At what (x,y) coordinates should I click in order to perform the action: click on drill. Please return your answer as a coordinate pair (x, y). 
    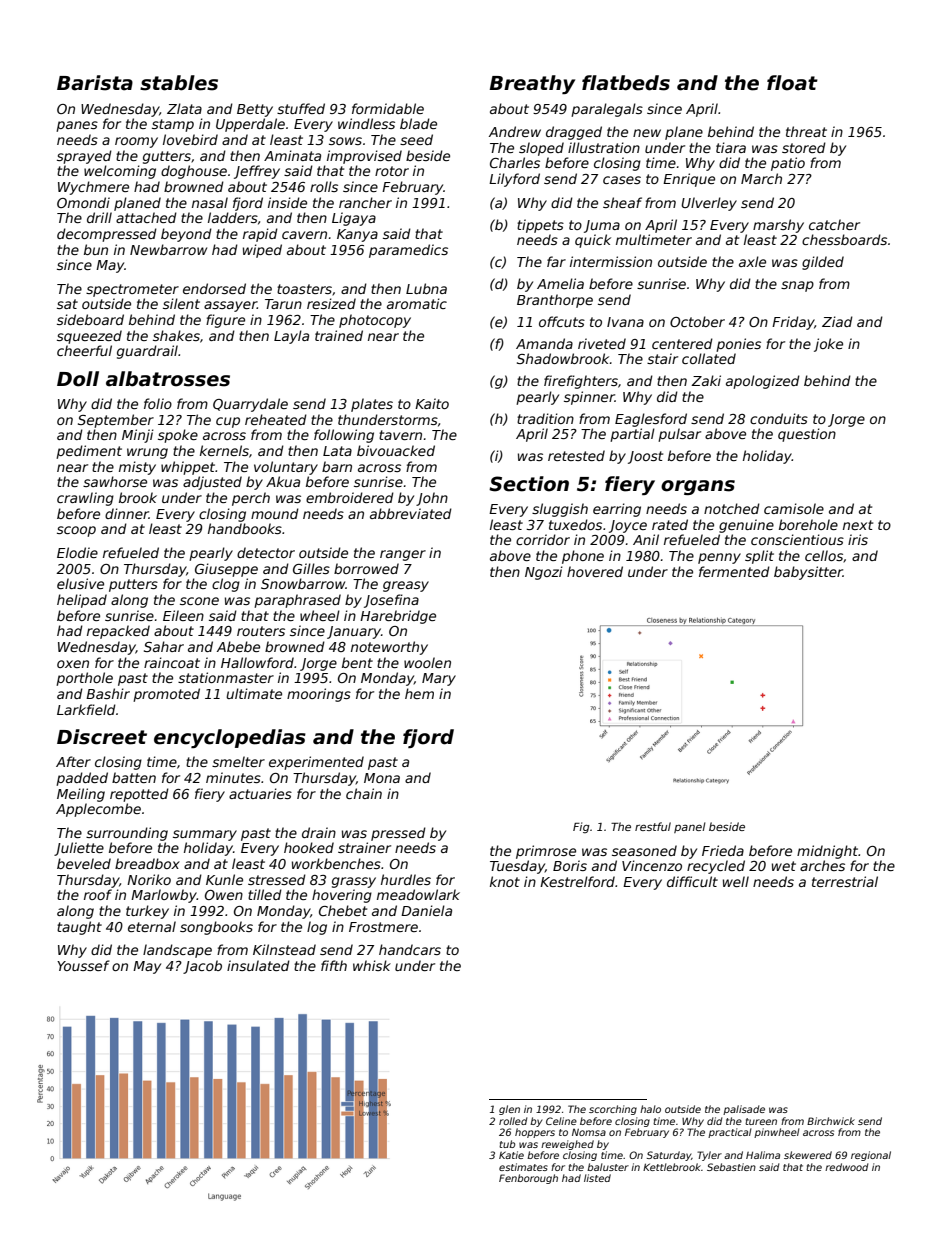
    Looking at the image, I should click on (99, 217).
